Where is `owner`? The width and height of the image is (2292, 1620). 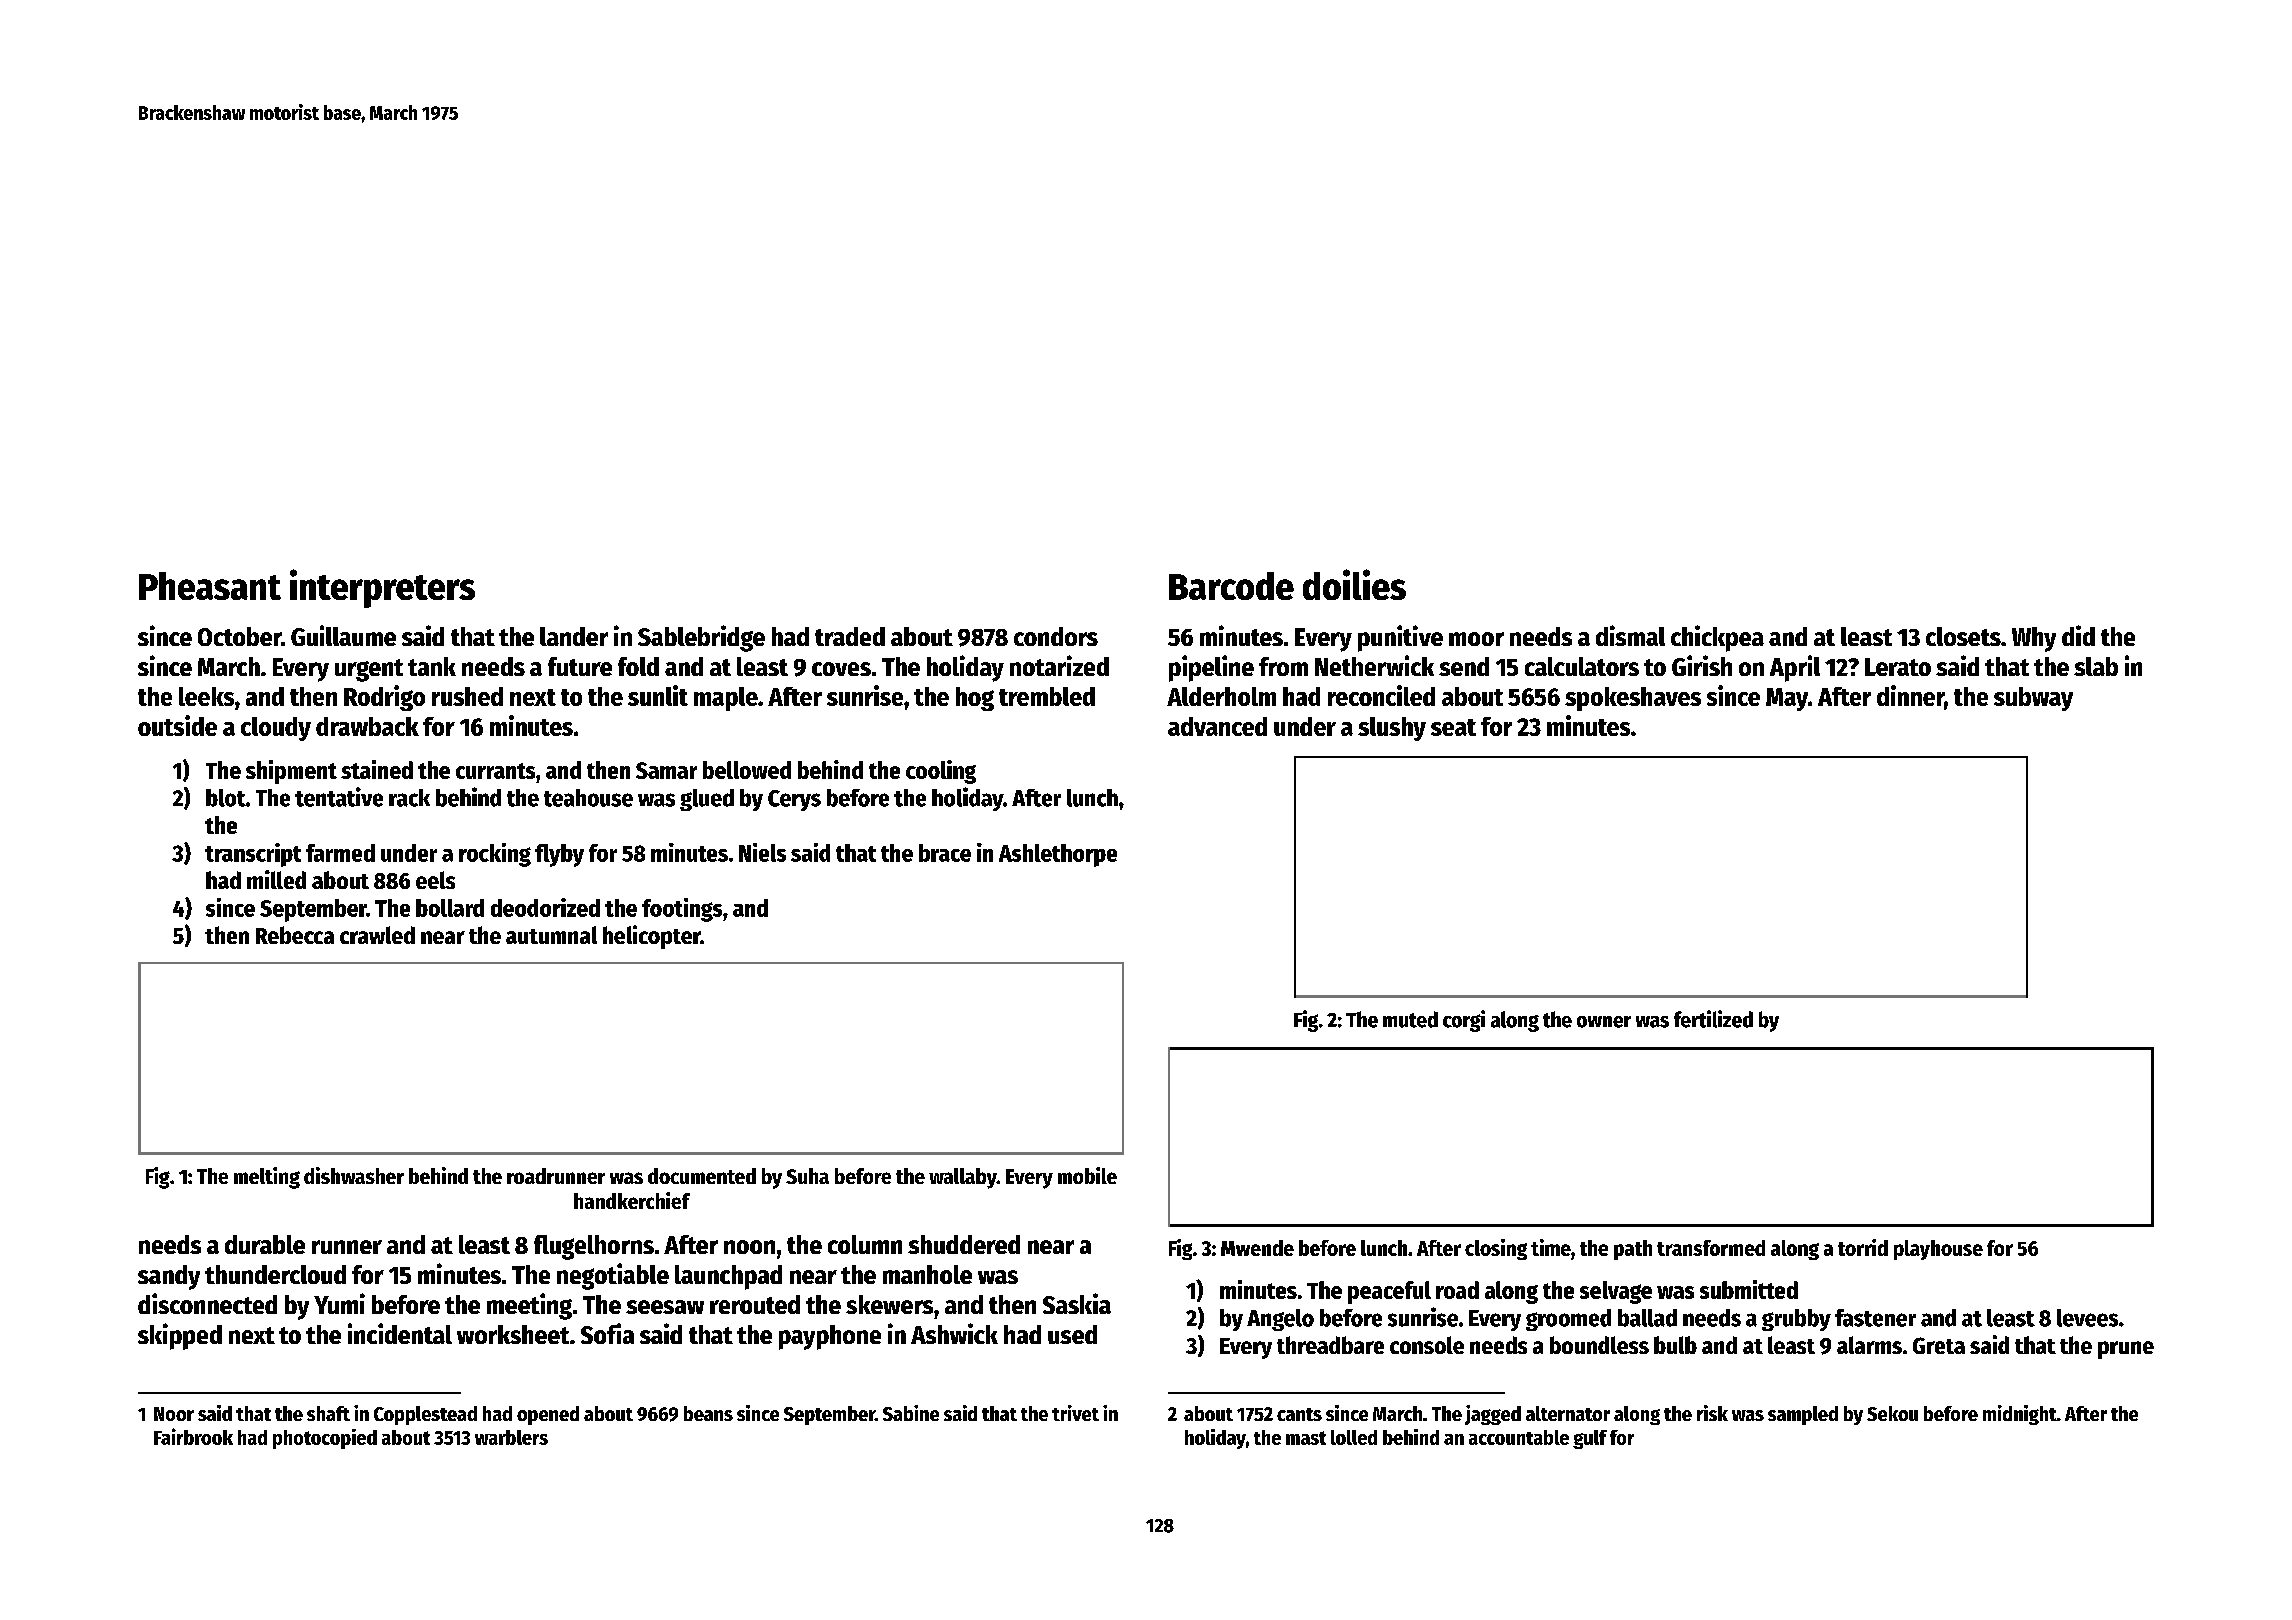
owner is located at coordinates (1604, 1022).
